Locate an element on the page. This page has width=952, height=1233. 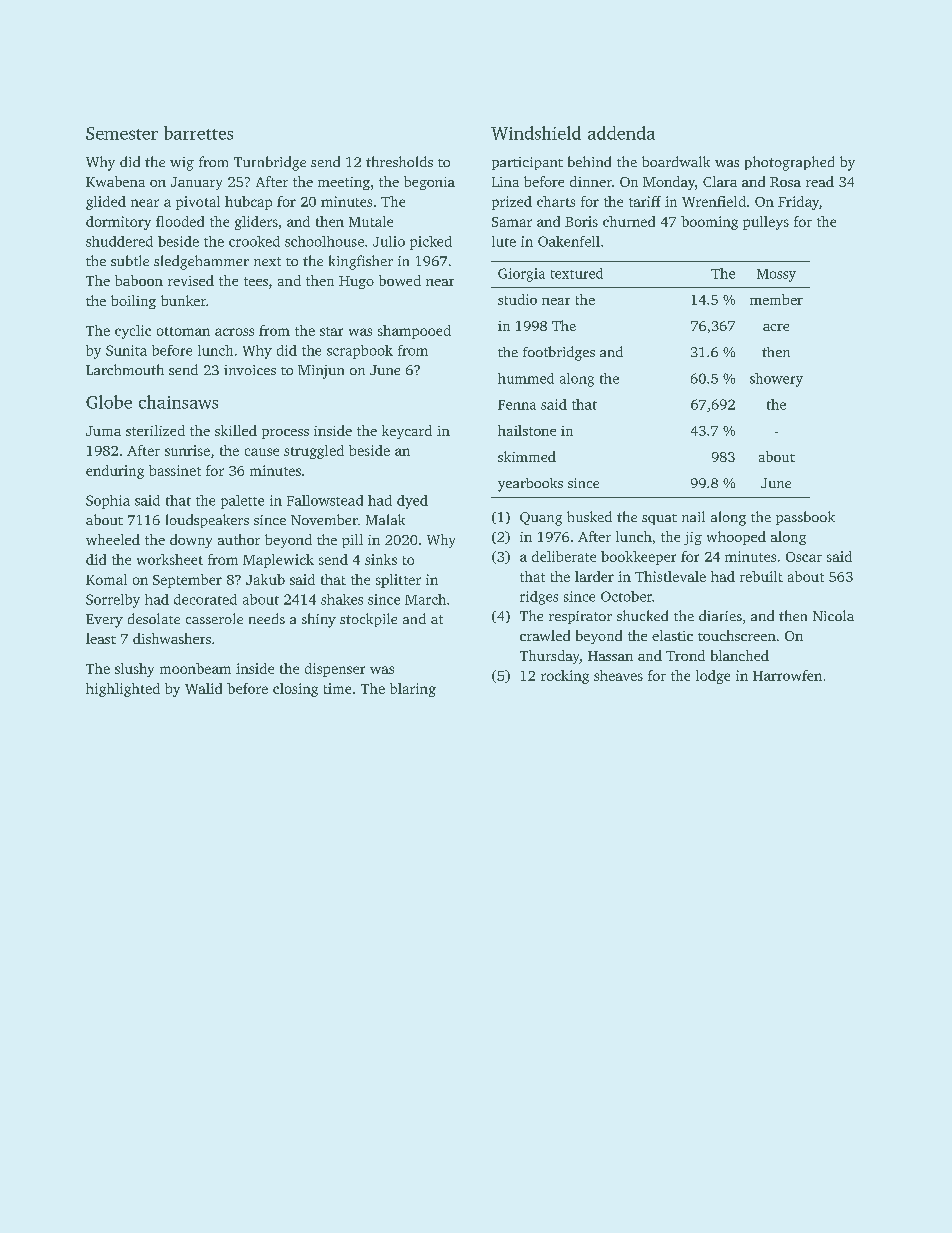
hummed is located at coordinates (526, 378).
